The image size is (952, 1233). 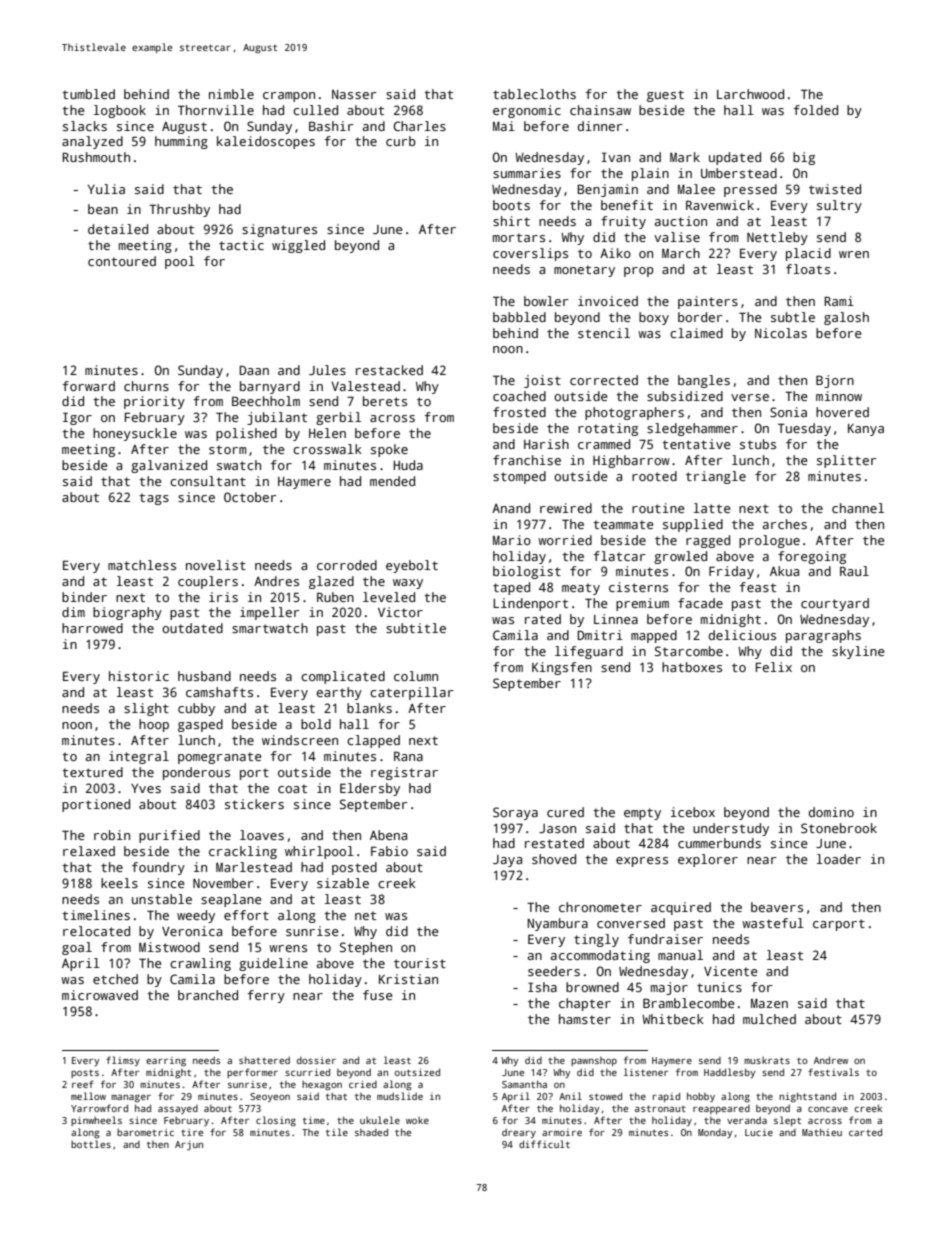 What do you see at coordinates (750, 94) in the screenshot?
I see `Larchwood` at bounding box center [750, 94].
